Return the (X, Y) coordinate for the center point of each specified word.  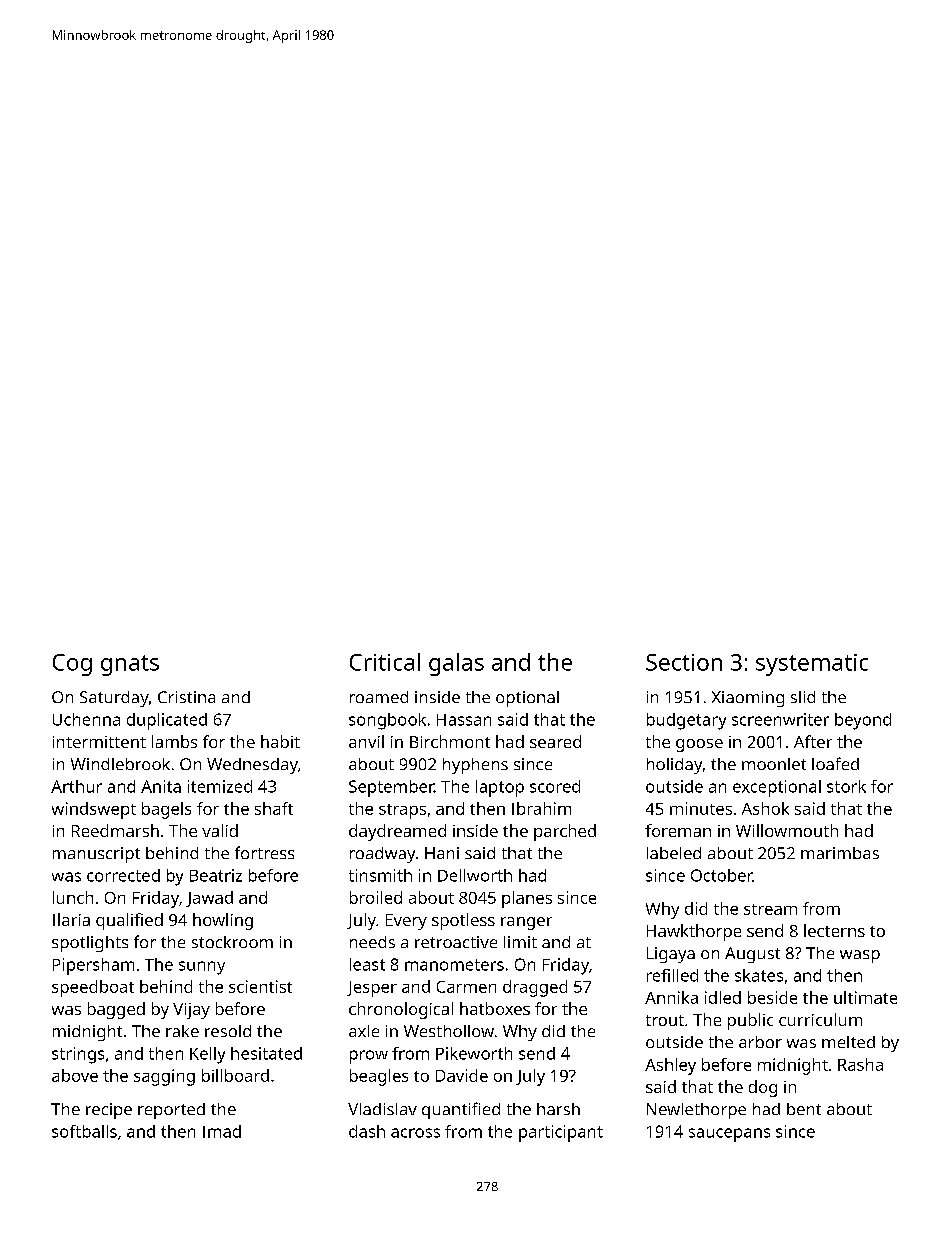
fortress (264, 852)
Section (684, 662)
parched (565, 832)
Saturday (114, 699)
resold (228, 1031)
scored (555, 786)
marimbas (840, 853)
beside (772, 997)
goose (699, 745)
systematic (812, 665)
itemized (220, 786)
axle (364, 1031)
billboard (235, 1075)
